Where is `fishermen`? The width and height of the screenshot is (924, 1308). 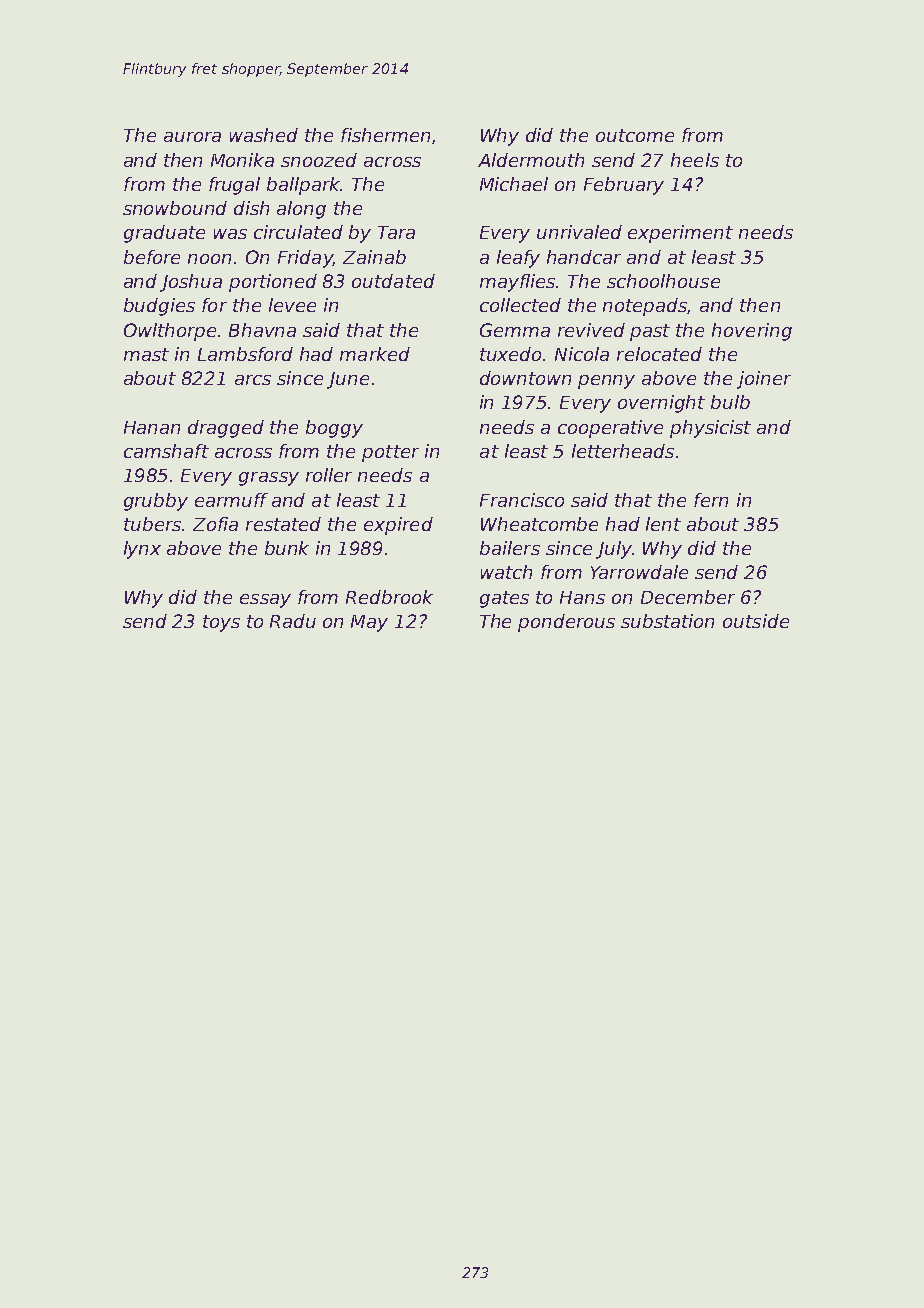 fishermen is located at coordinates (385, 135).
